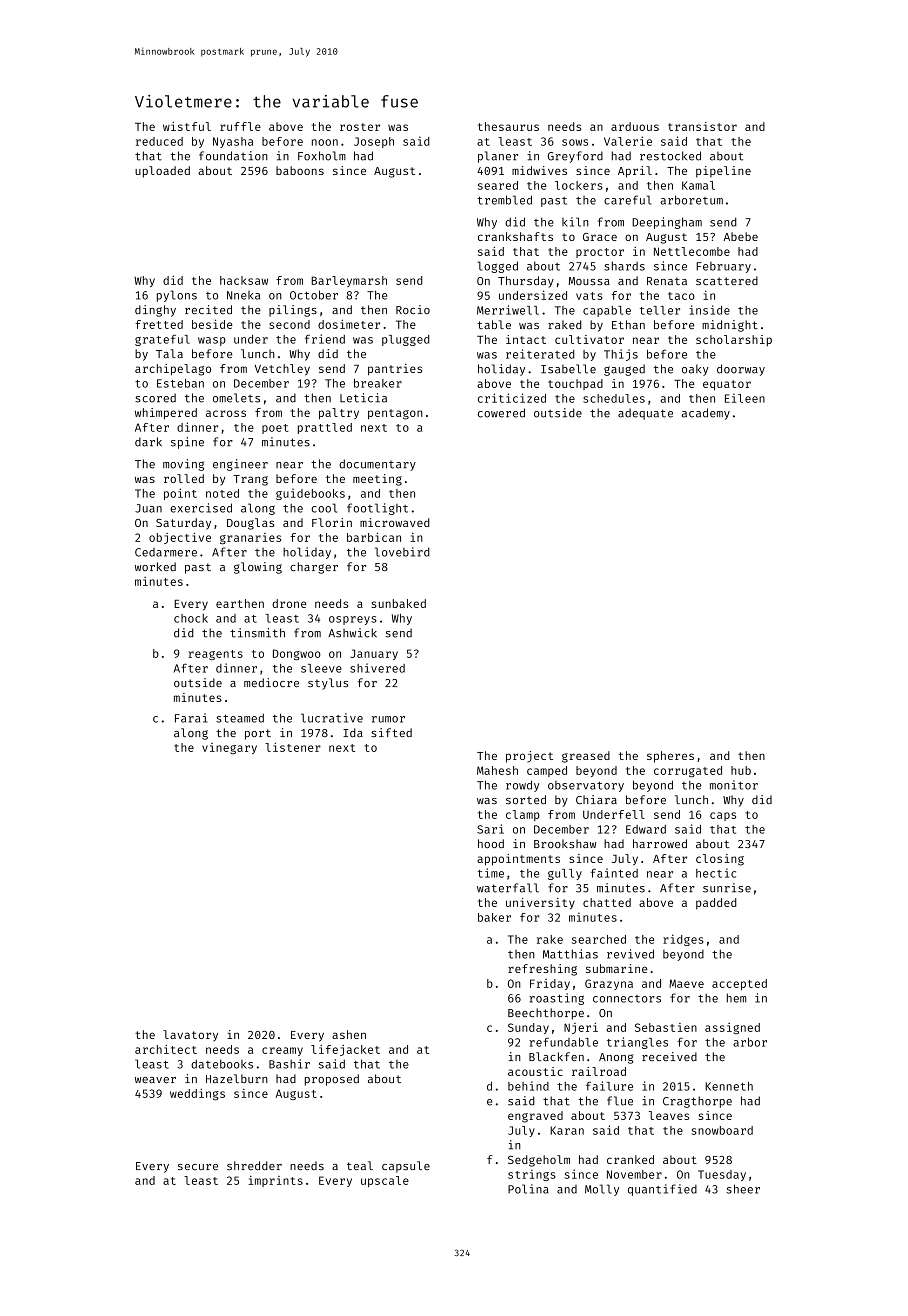  Describe the element at coordinates (670, 757) in the document. I see `spheres` at that location.
